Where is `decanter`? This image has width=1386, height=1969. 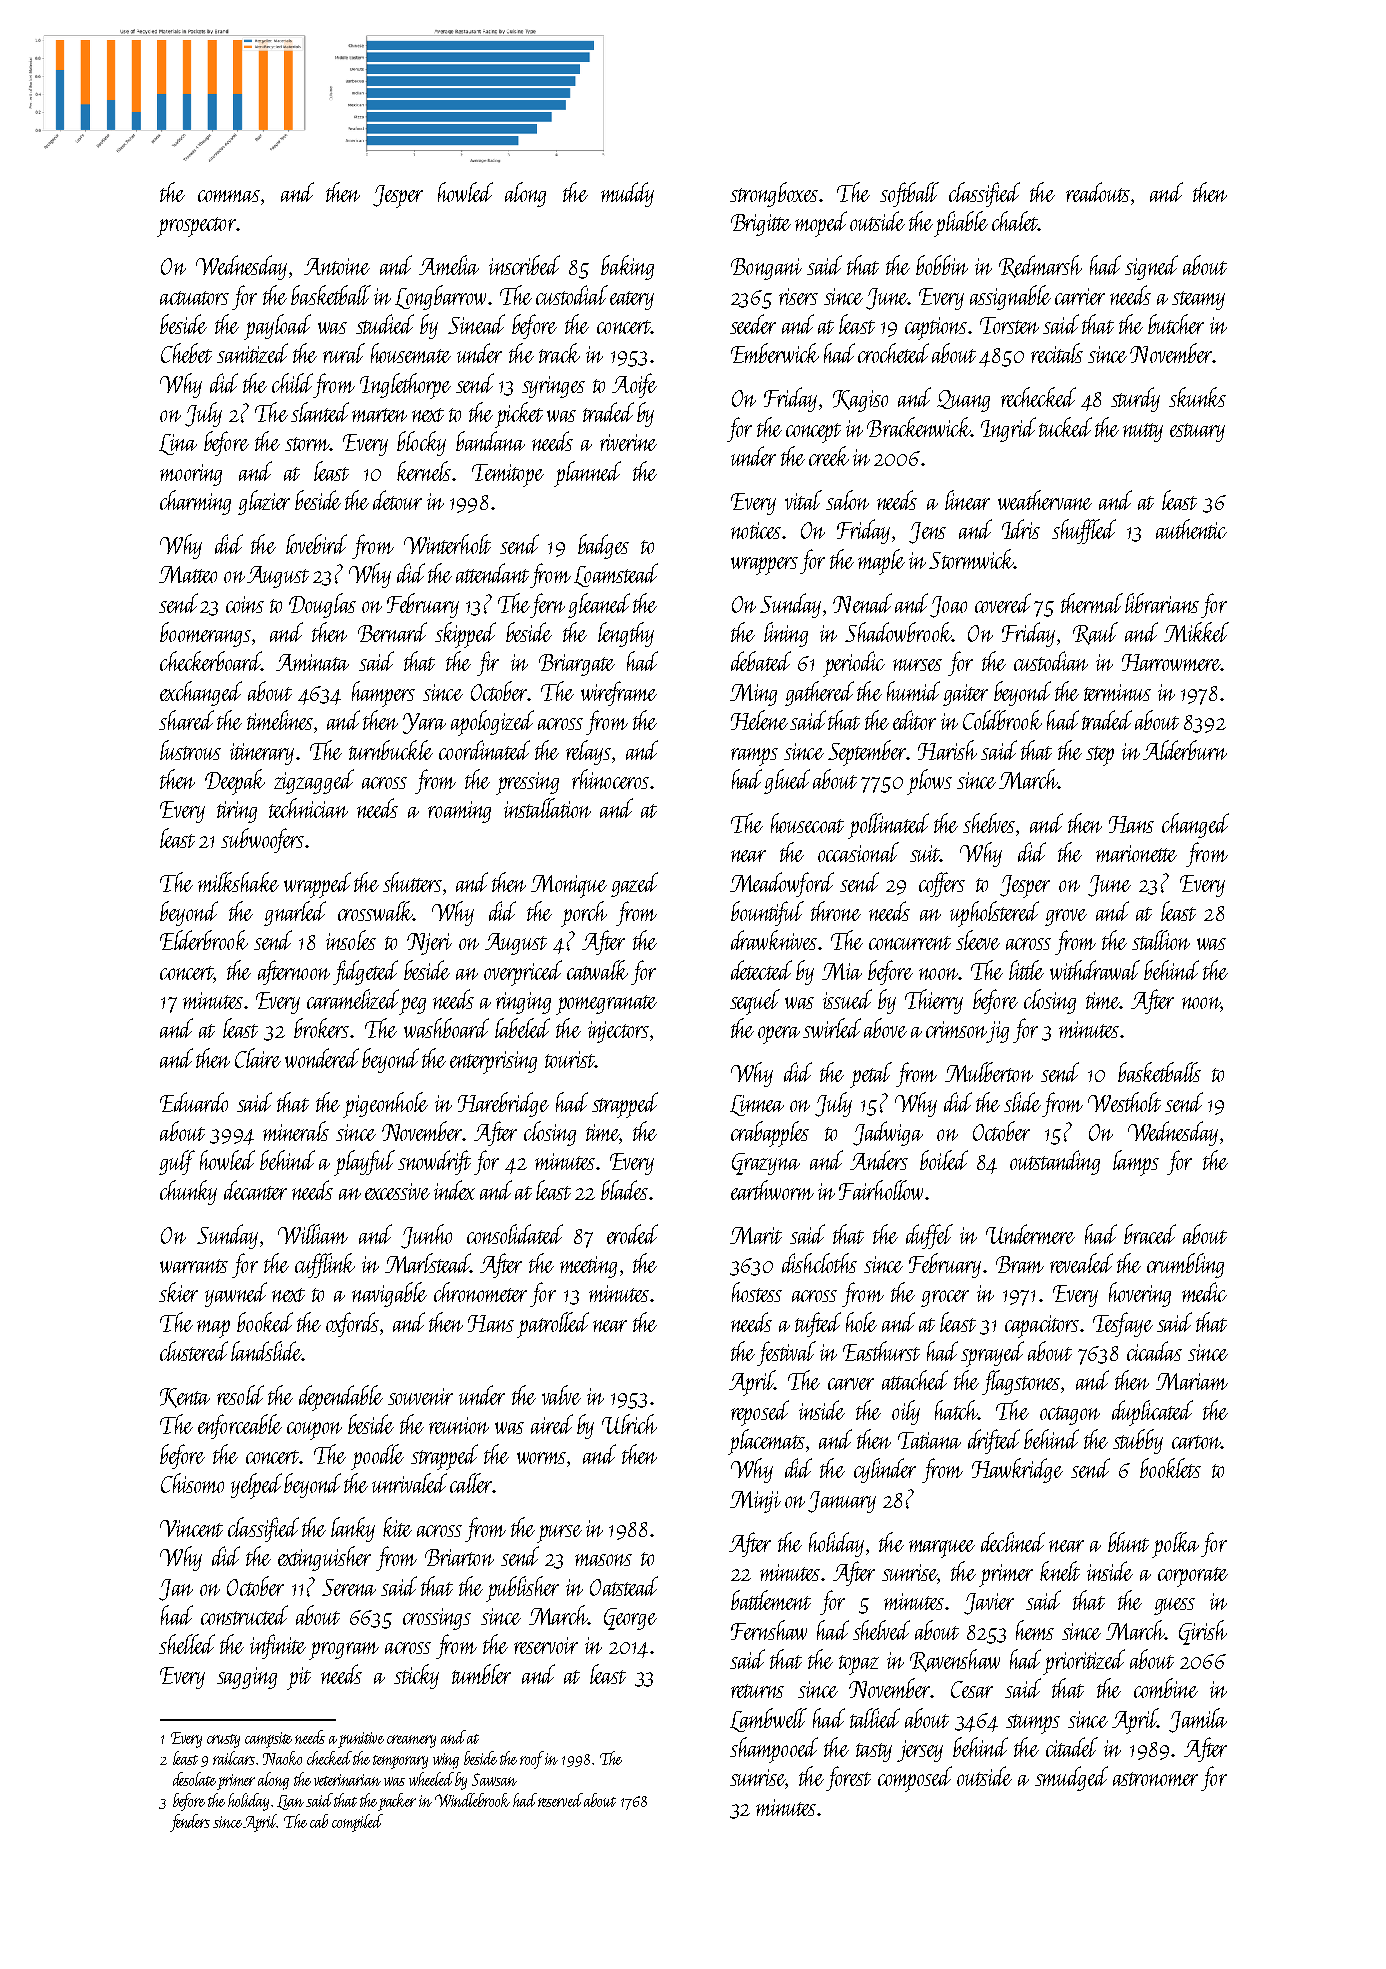
decanter is located at coordinates (255, 1190).
